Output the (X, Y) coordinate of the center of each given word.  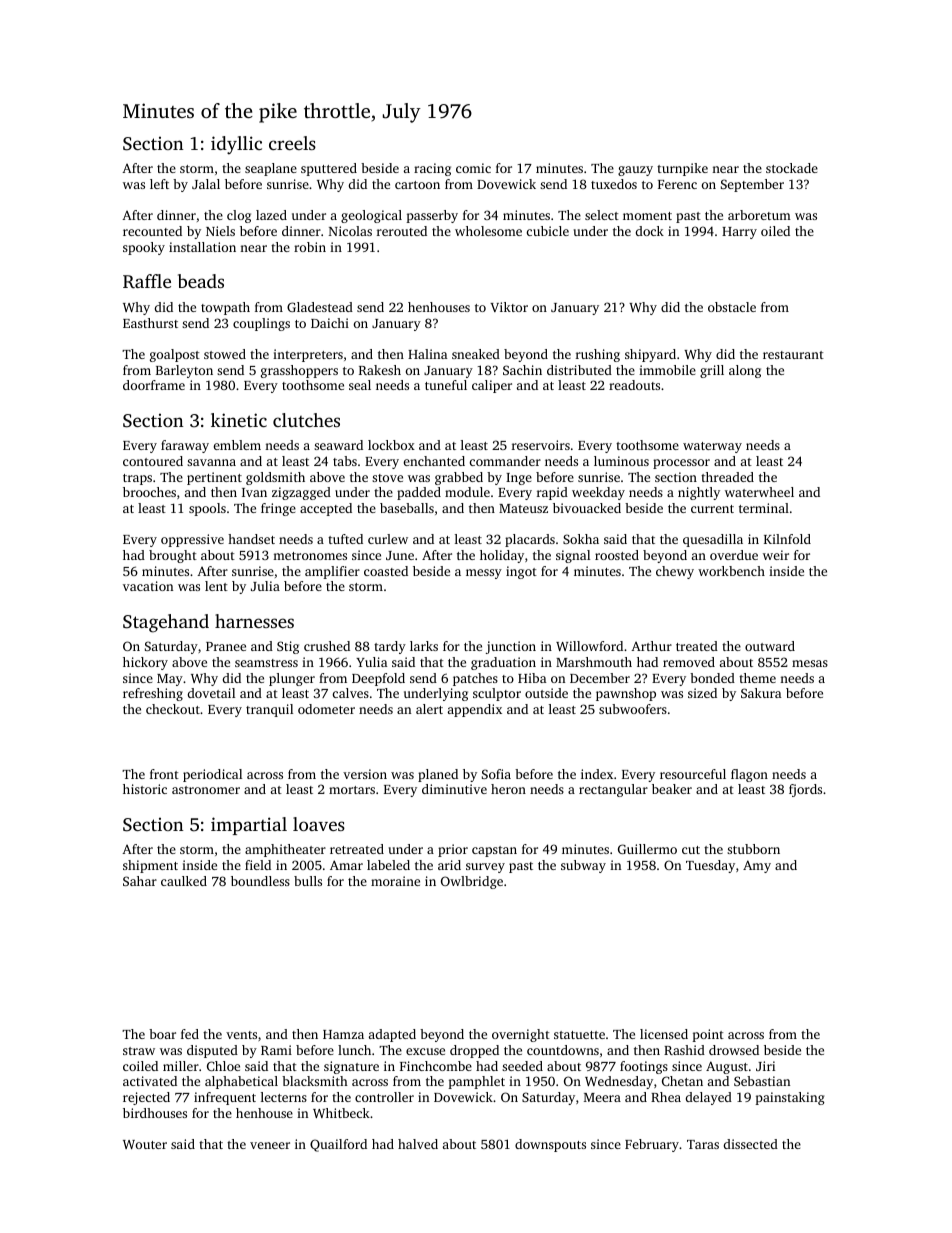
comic (473, 168)
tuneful (446, 385)
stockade (792, 168)
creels (292, 143)
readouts (634, 385)
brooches (149, 492)
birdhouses (155, 1113)
